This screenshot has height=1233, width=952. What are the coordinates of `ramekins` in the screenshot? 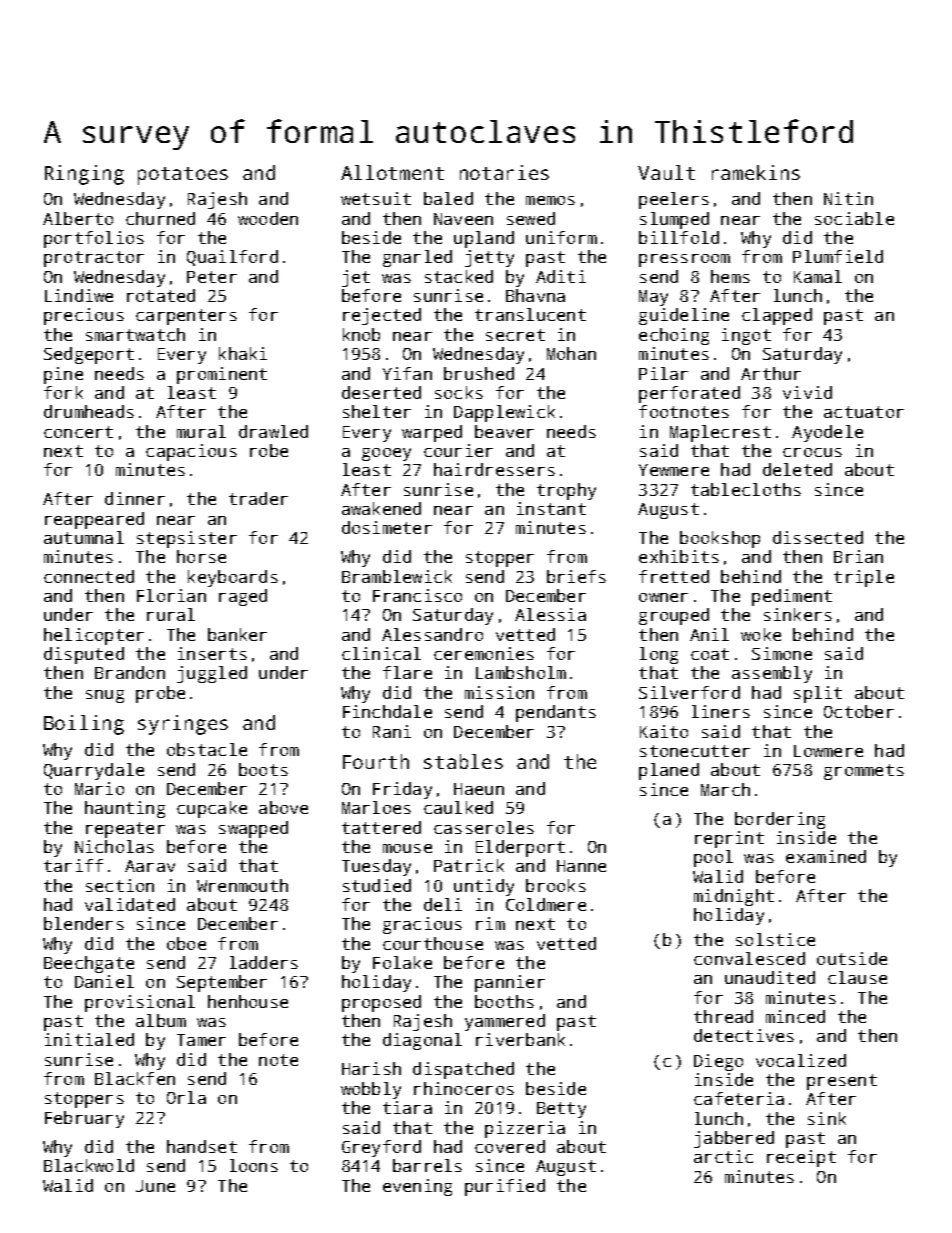 It's located at (756, 172).
